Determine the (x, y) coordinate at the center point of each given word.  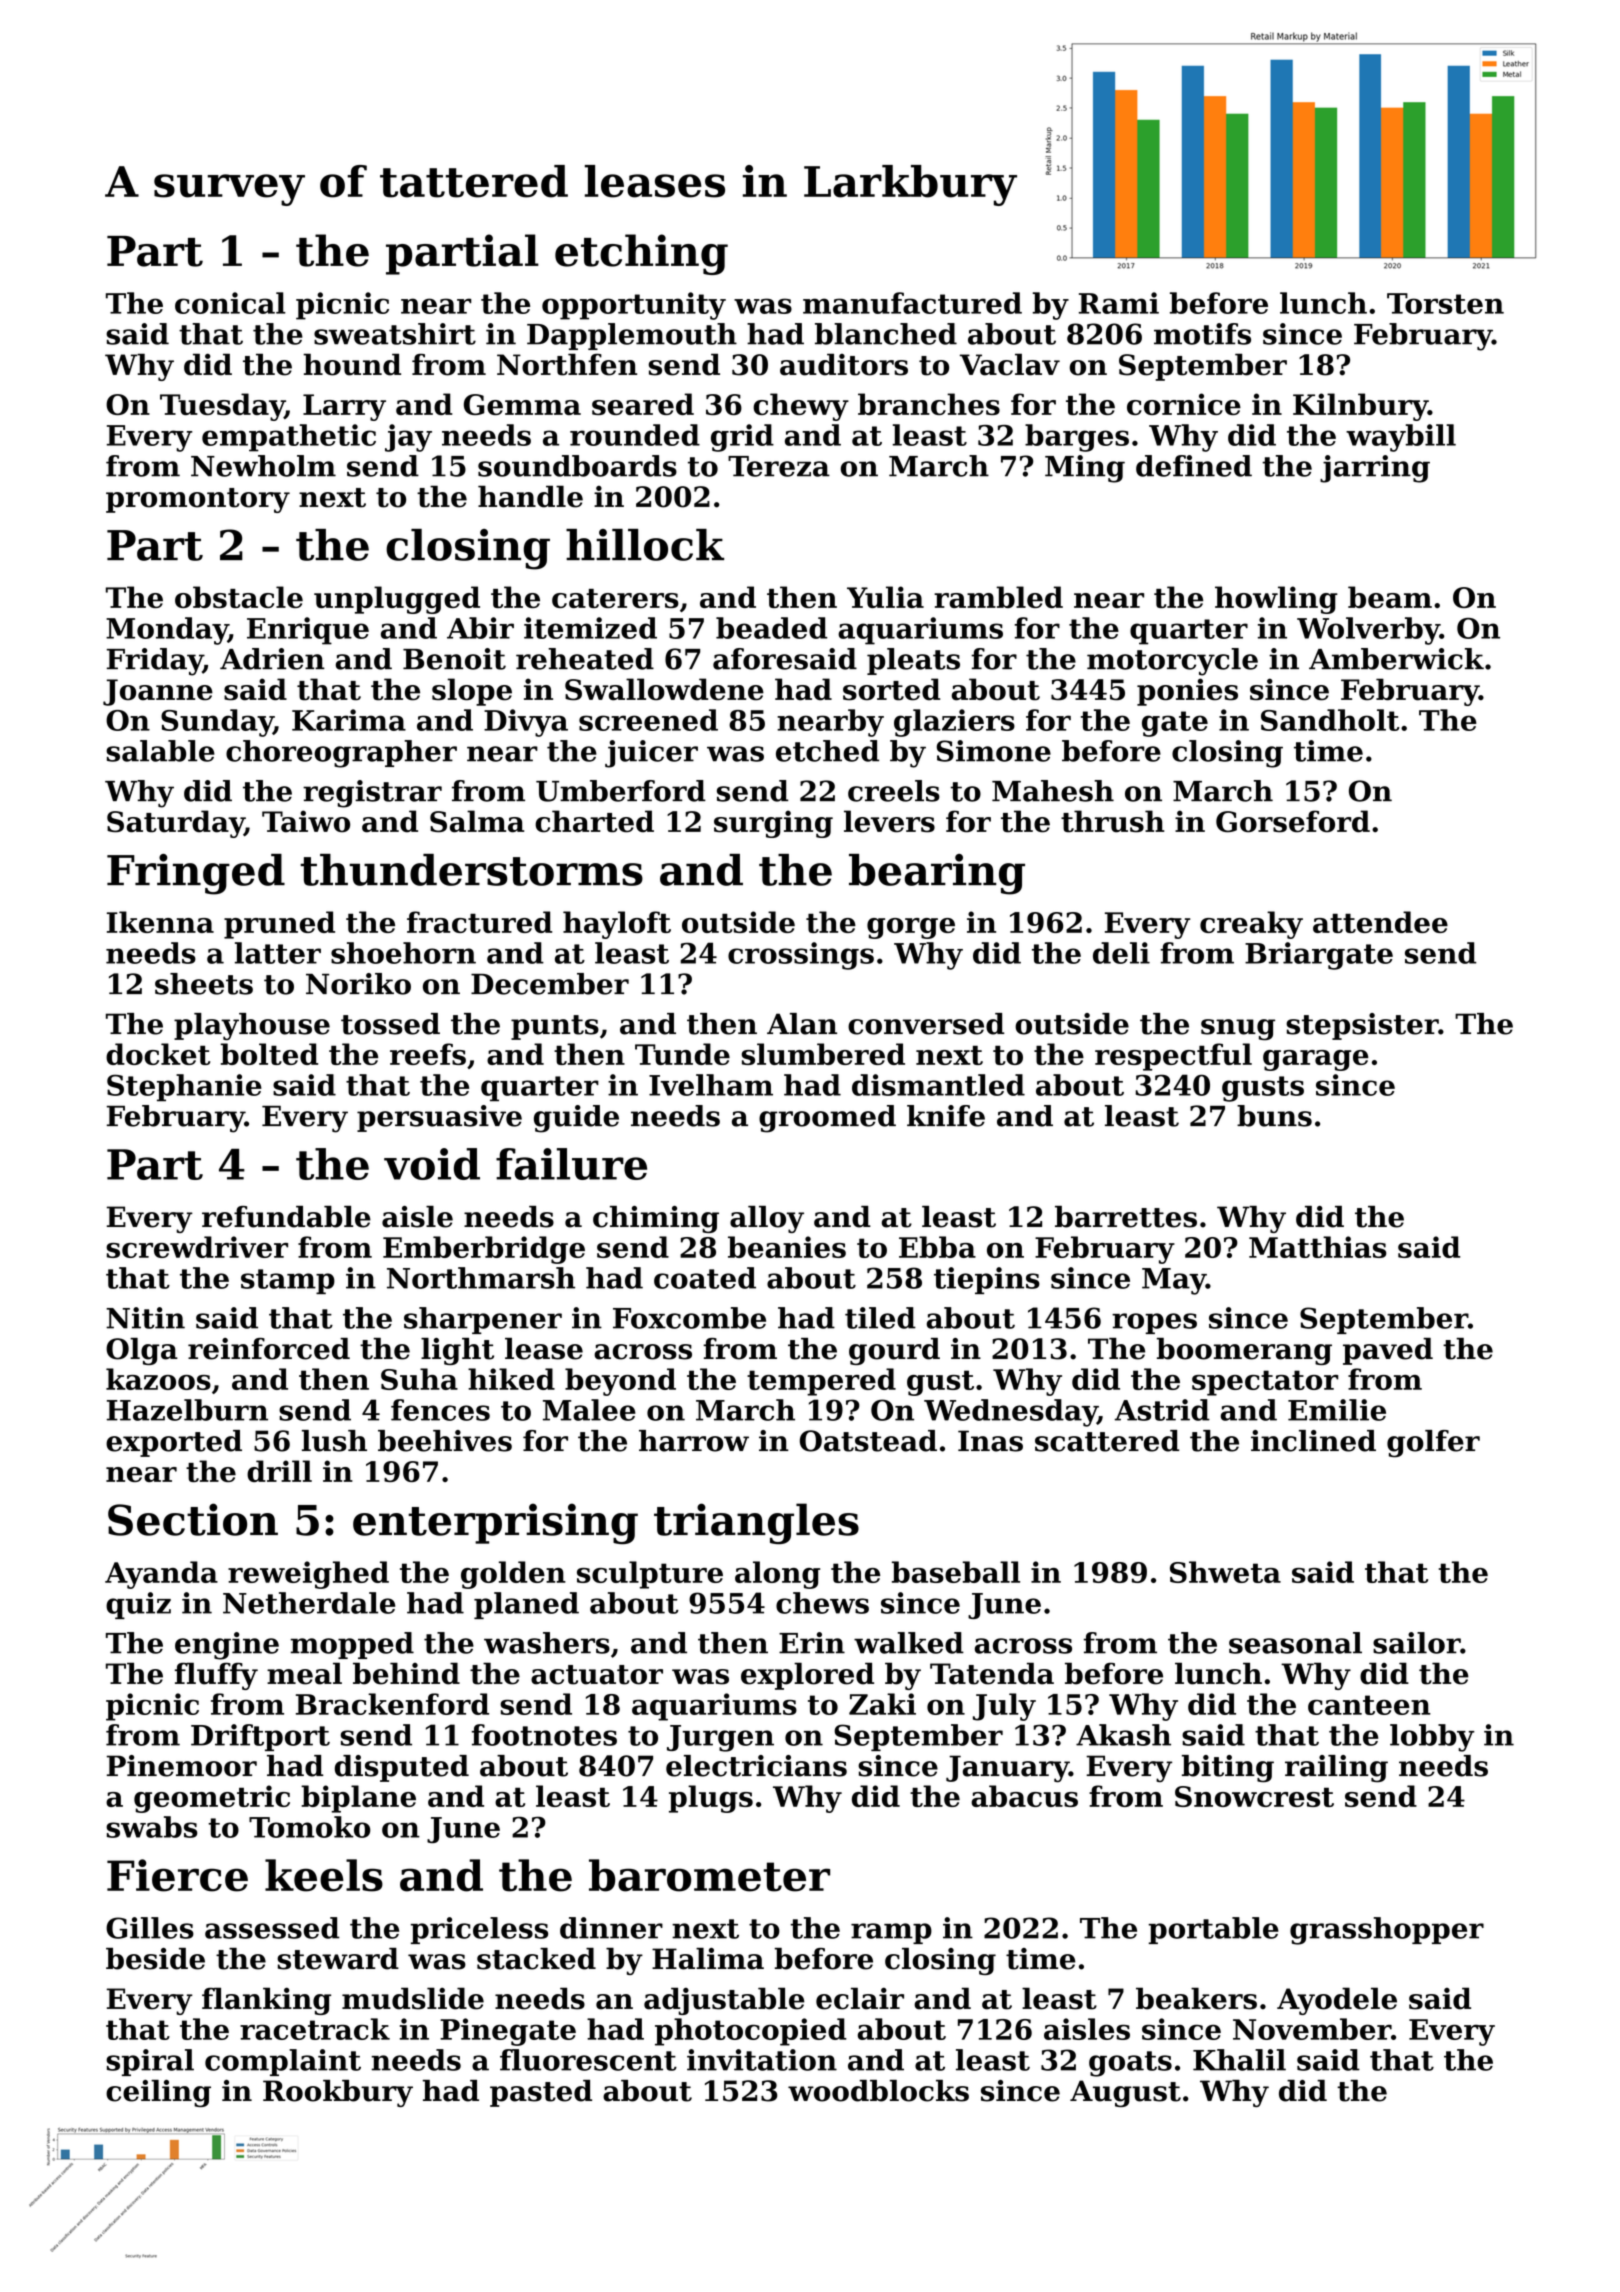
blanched (886, 334)
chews (822, 1603)
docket (158, 1054)
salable (160, 751)
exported (174, 1443)
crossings (801, 956)
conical (230, 303)
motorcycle (1172, 662)
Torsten (1445, 303)
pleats (913, 661)
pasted (541, 2093)
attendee (1380, 922)
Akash (1123, 1735)
